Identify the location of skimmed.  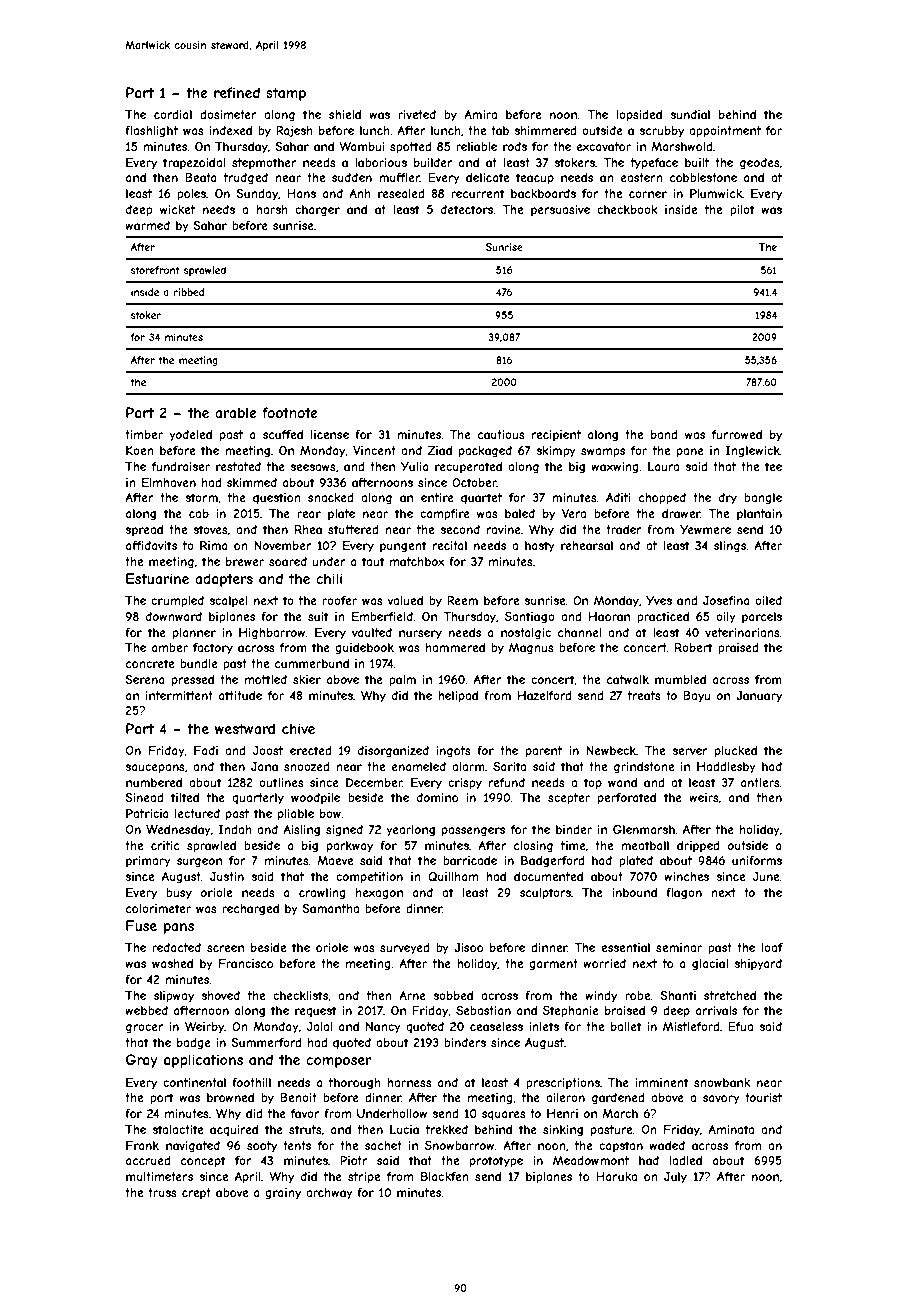
(252, 482).
